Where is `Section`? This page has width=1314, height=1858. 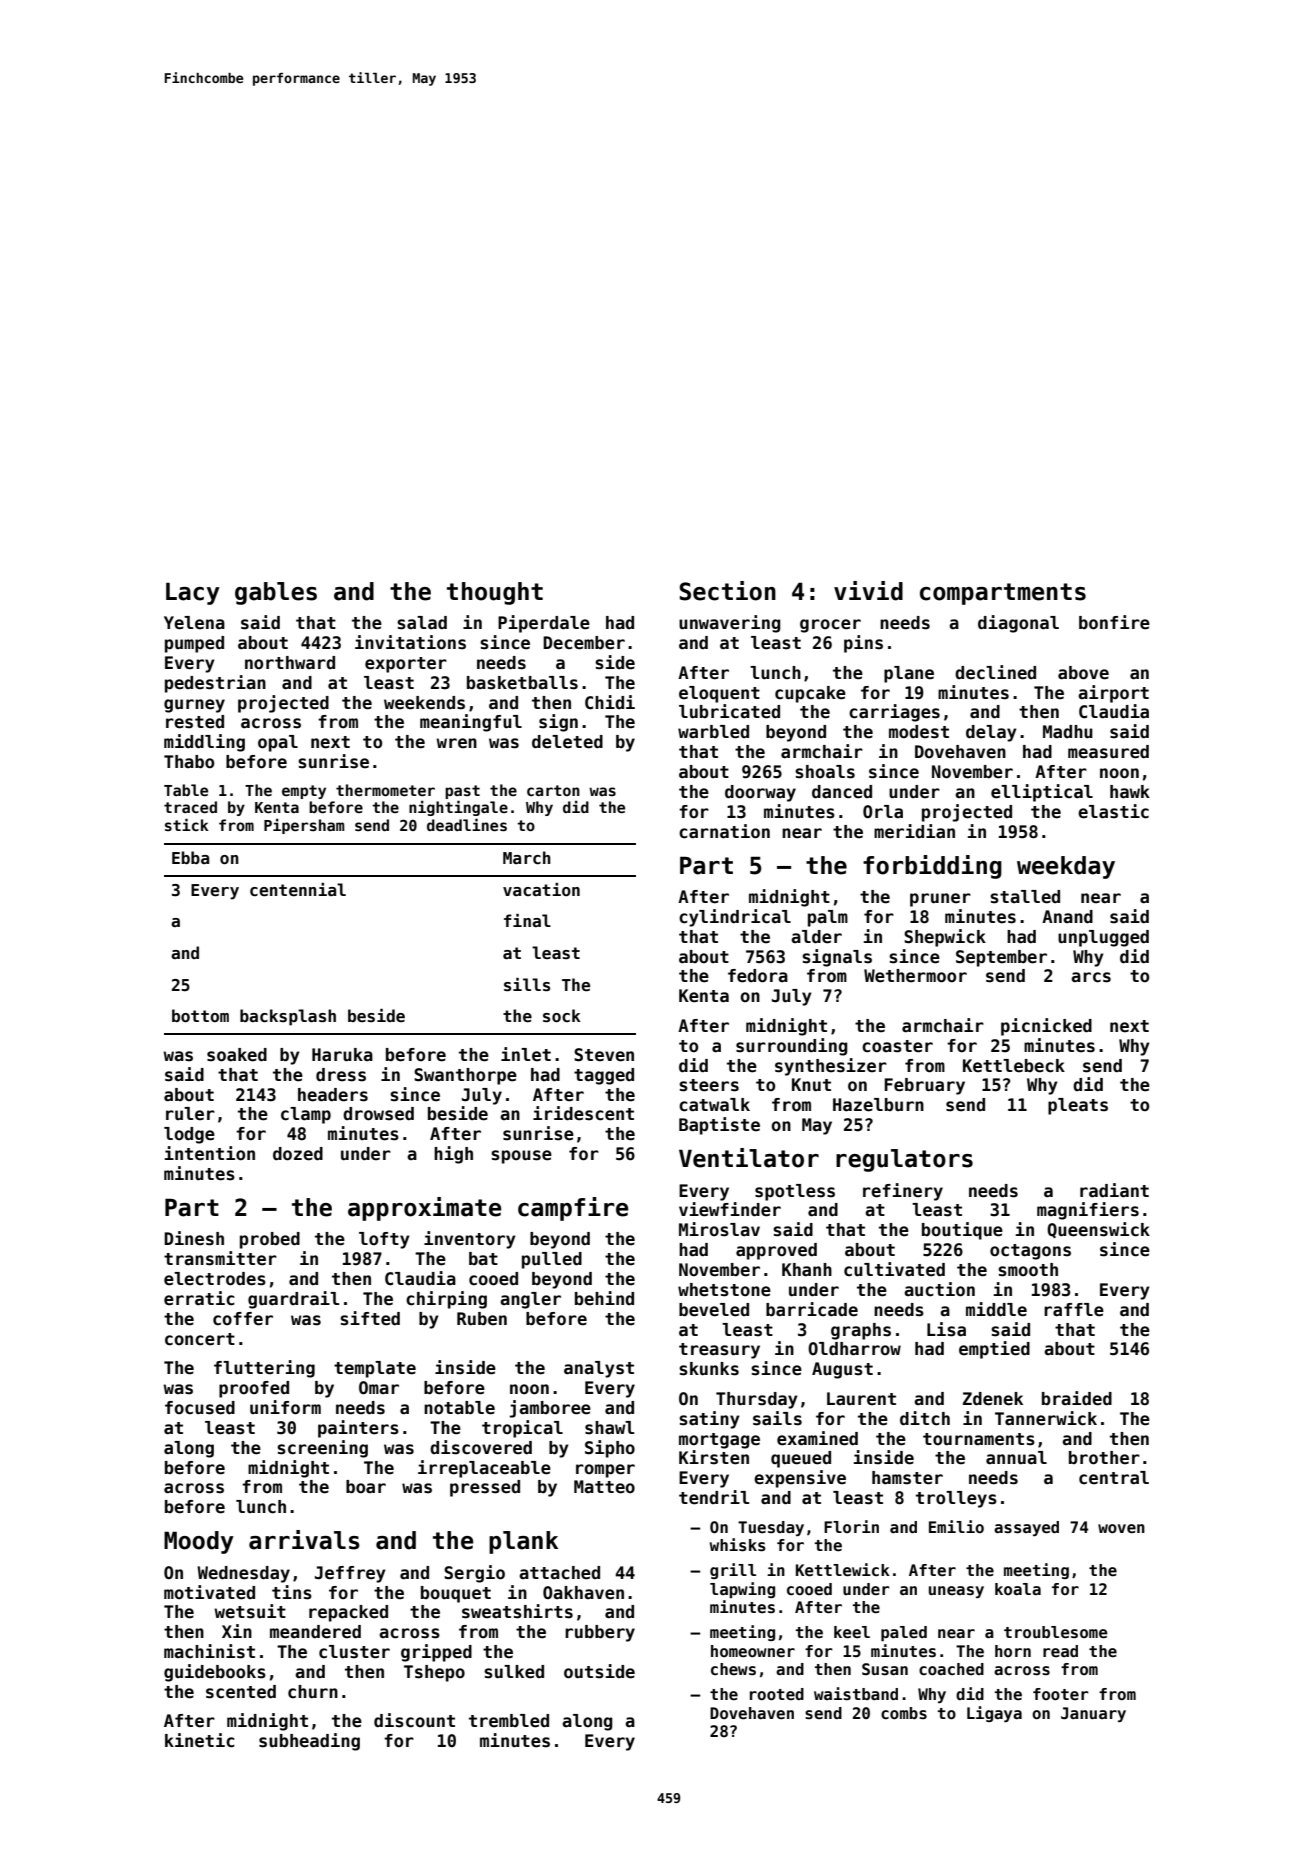
Section is located at coordinates (727, 591).
